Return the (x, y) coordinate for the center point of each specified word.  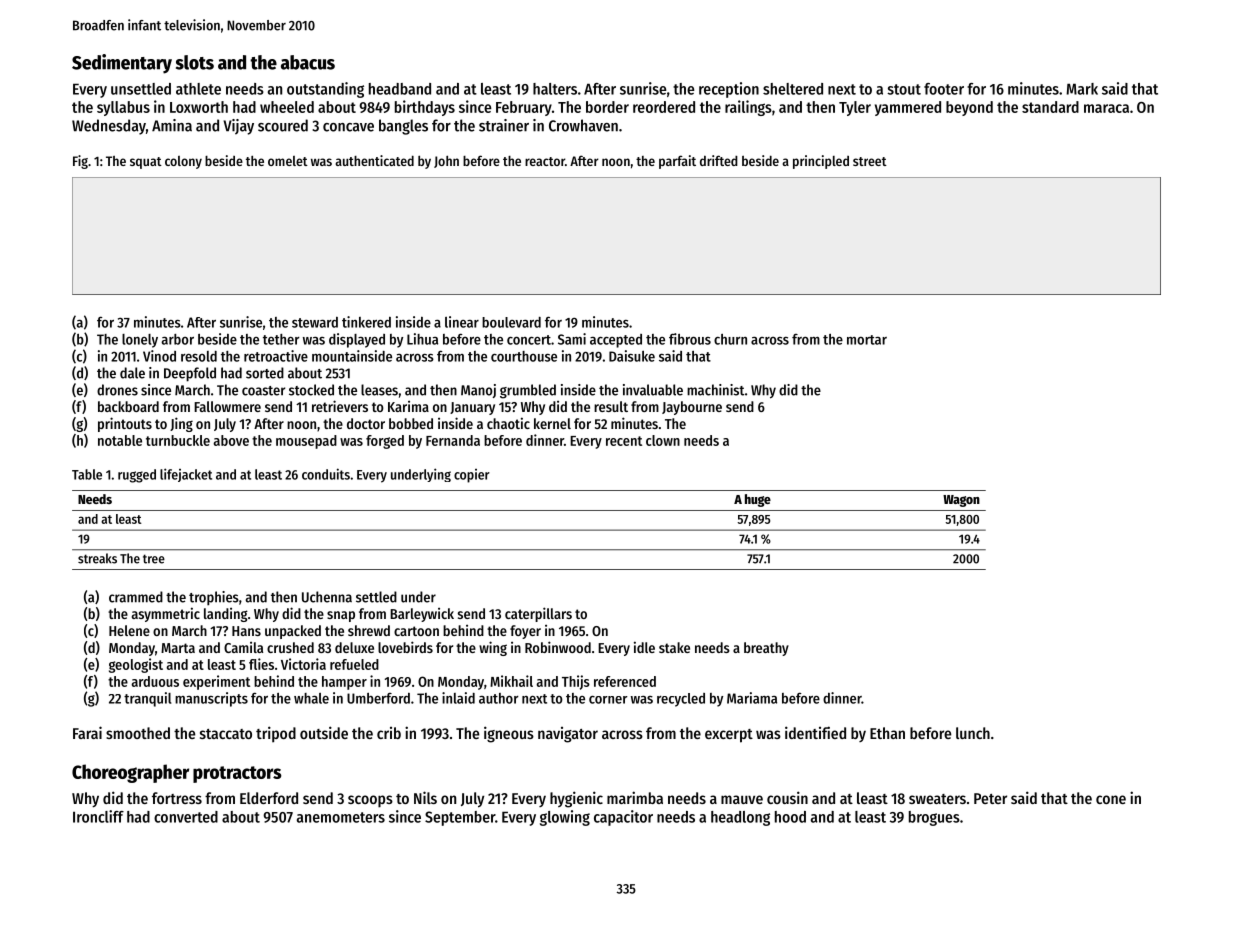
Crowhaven (583, 125)
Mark (1082, 89)
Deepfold (190, 374)
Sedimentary (122, 64)
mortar (867, 340)
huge (758, 500)
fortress (177, 798)
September (460, 818)
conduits (326, 474)
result (611, 406)
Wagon (961, 501)
